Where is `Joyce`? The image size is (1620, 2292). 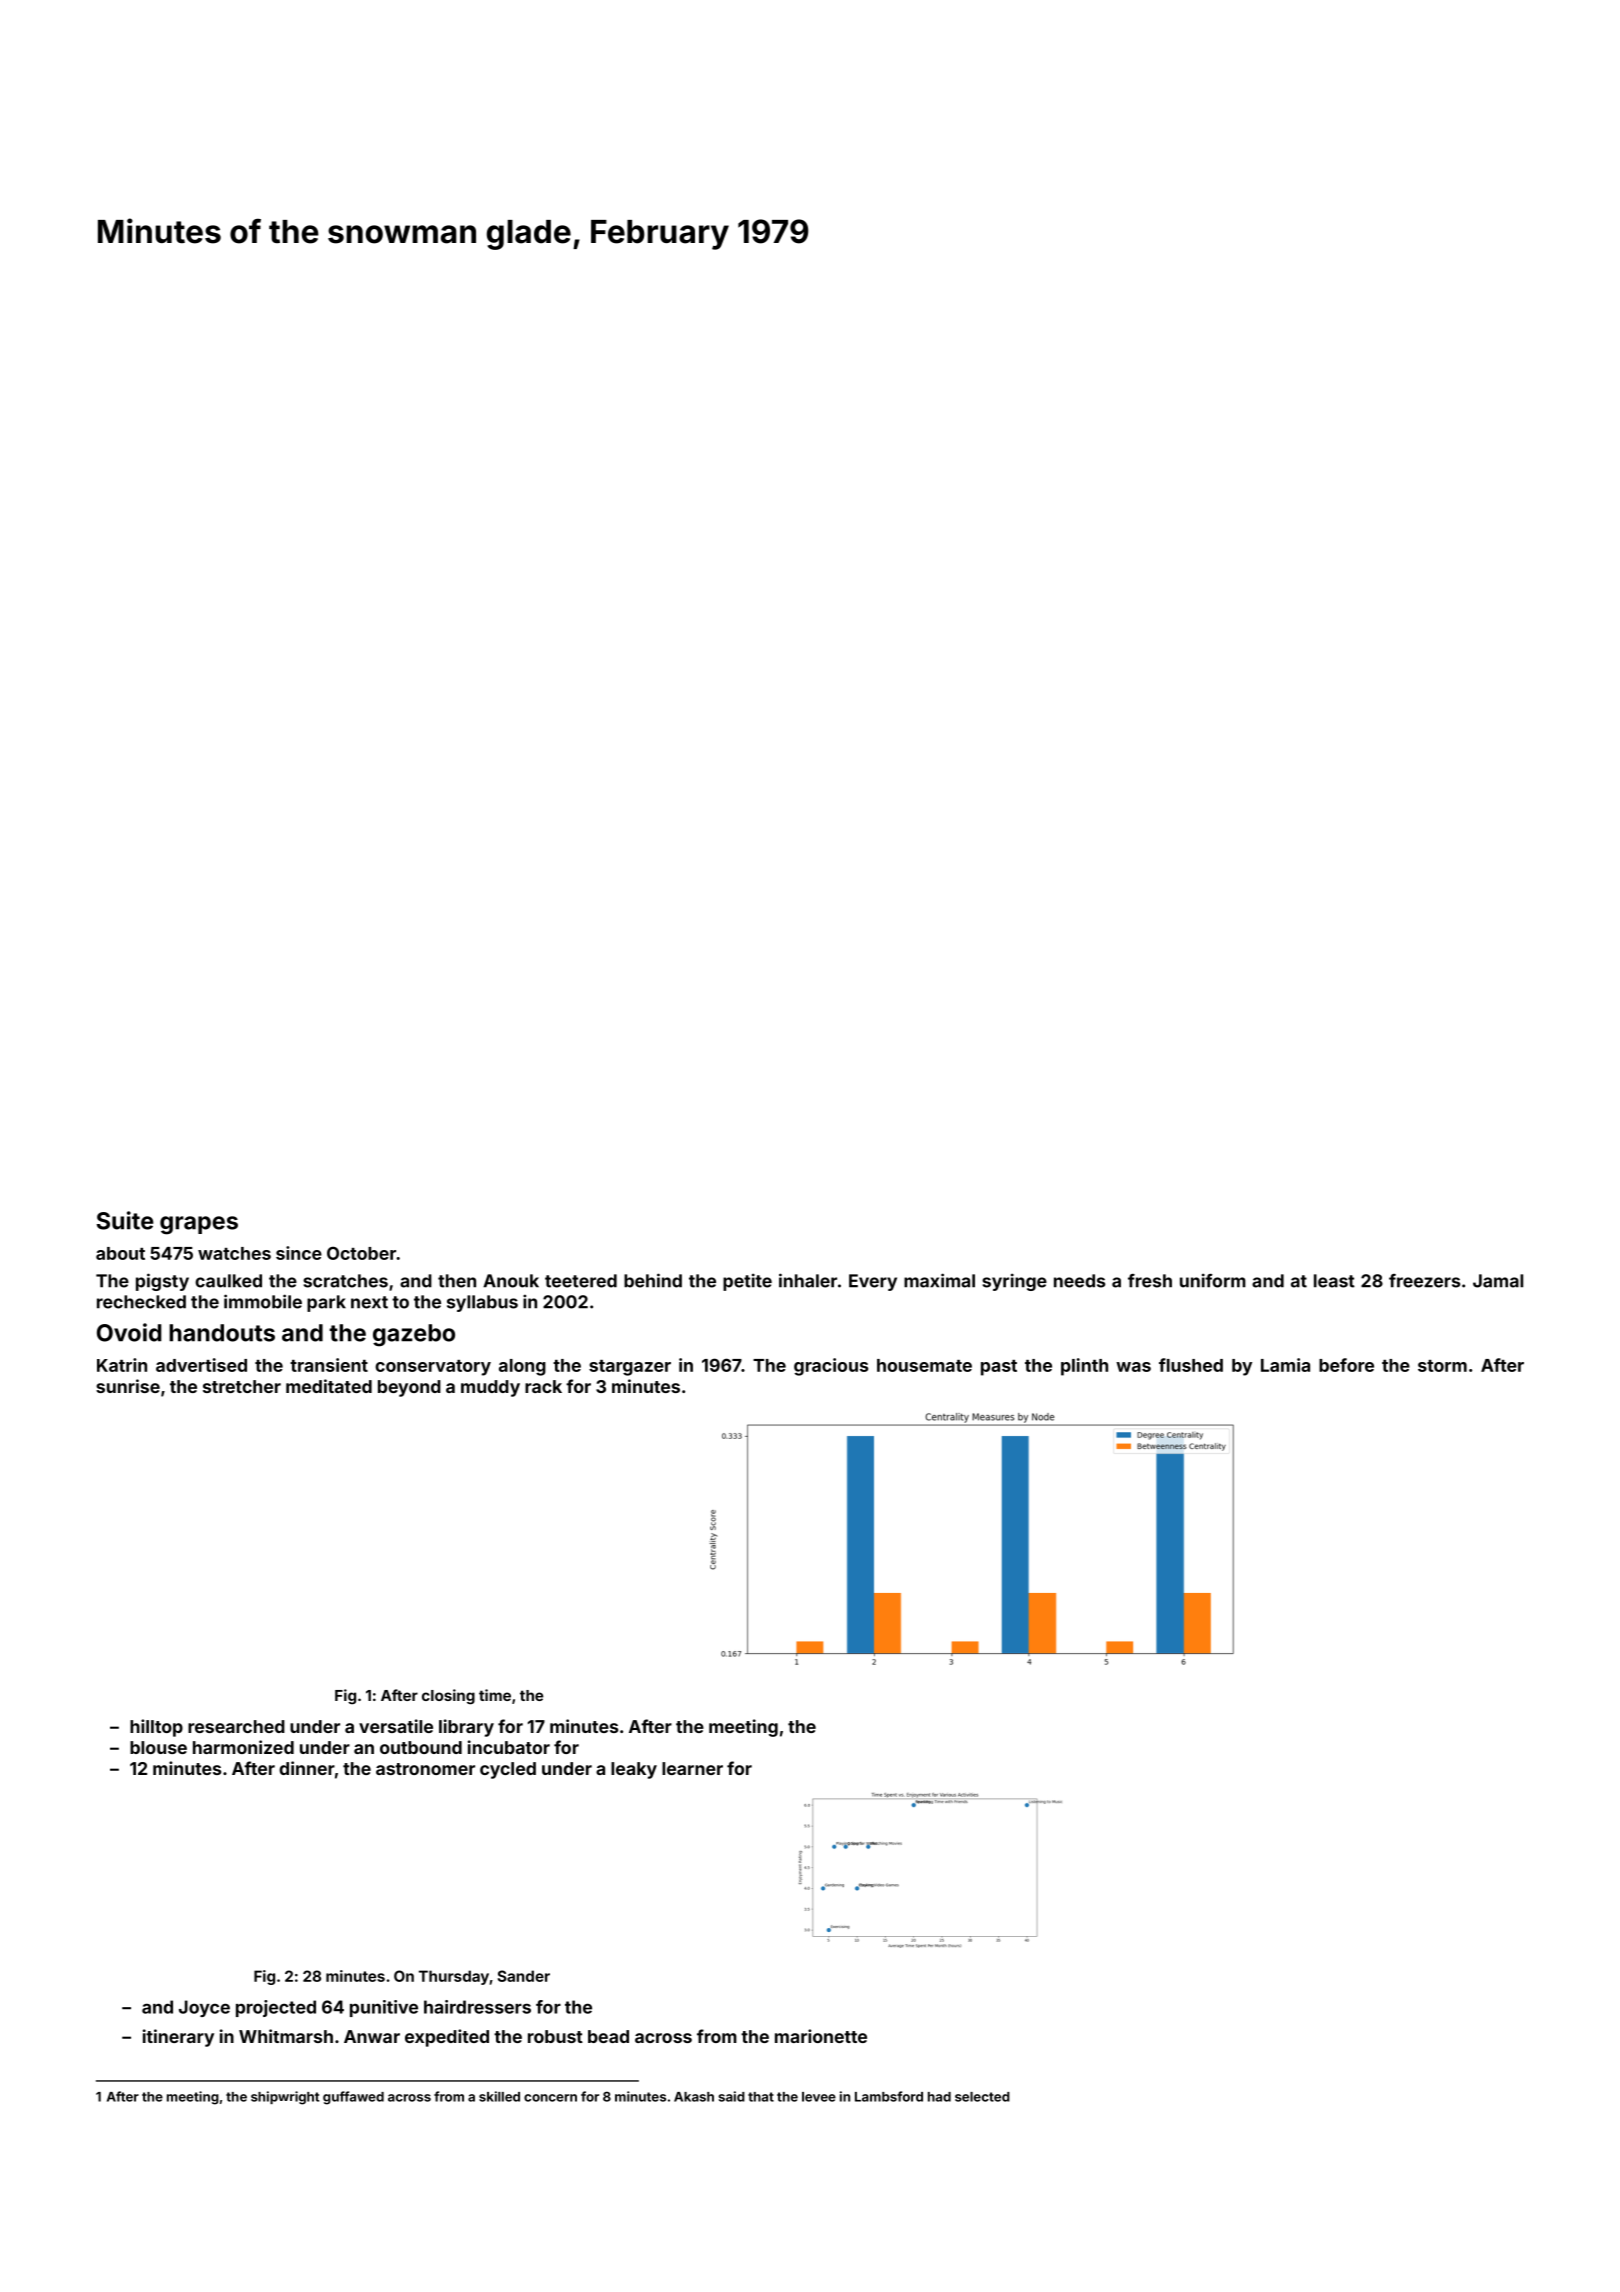 Joyce is located at coordinates (204, 2008).
